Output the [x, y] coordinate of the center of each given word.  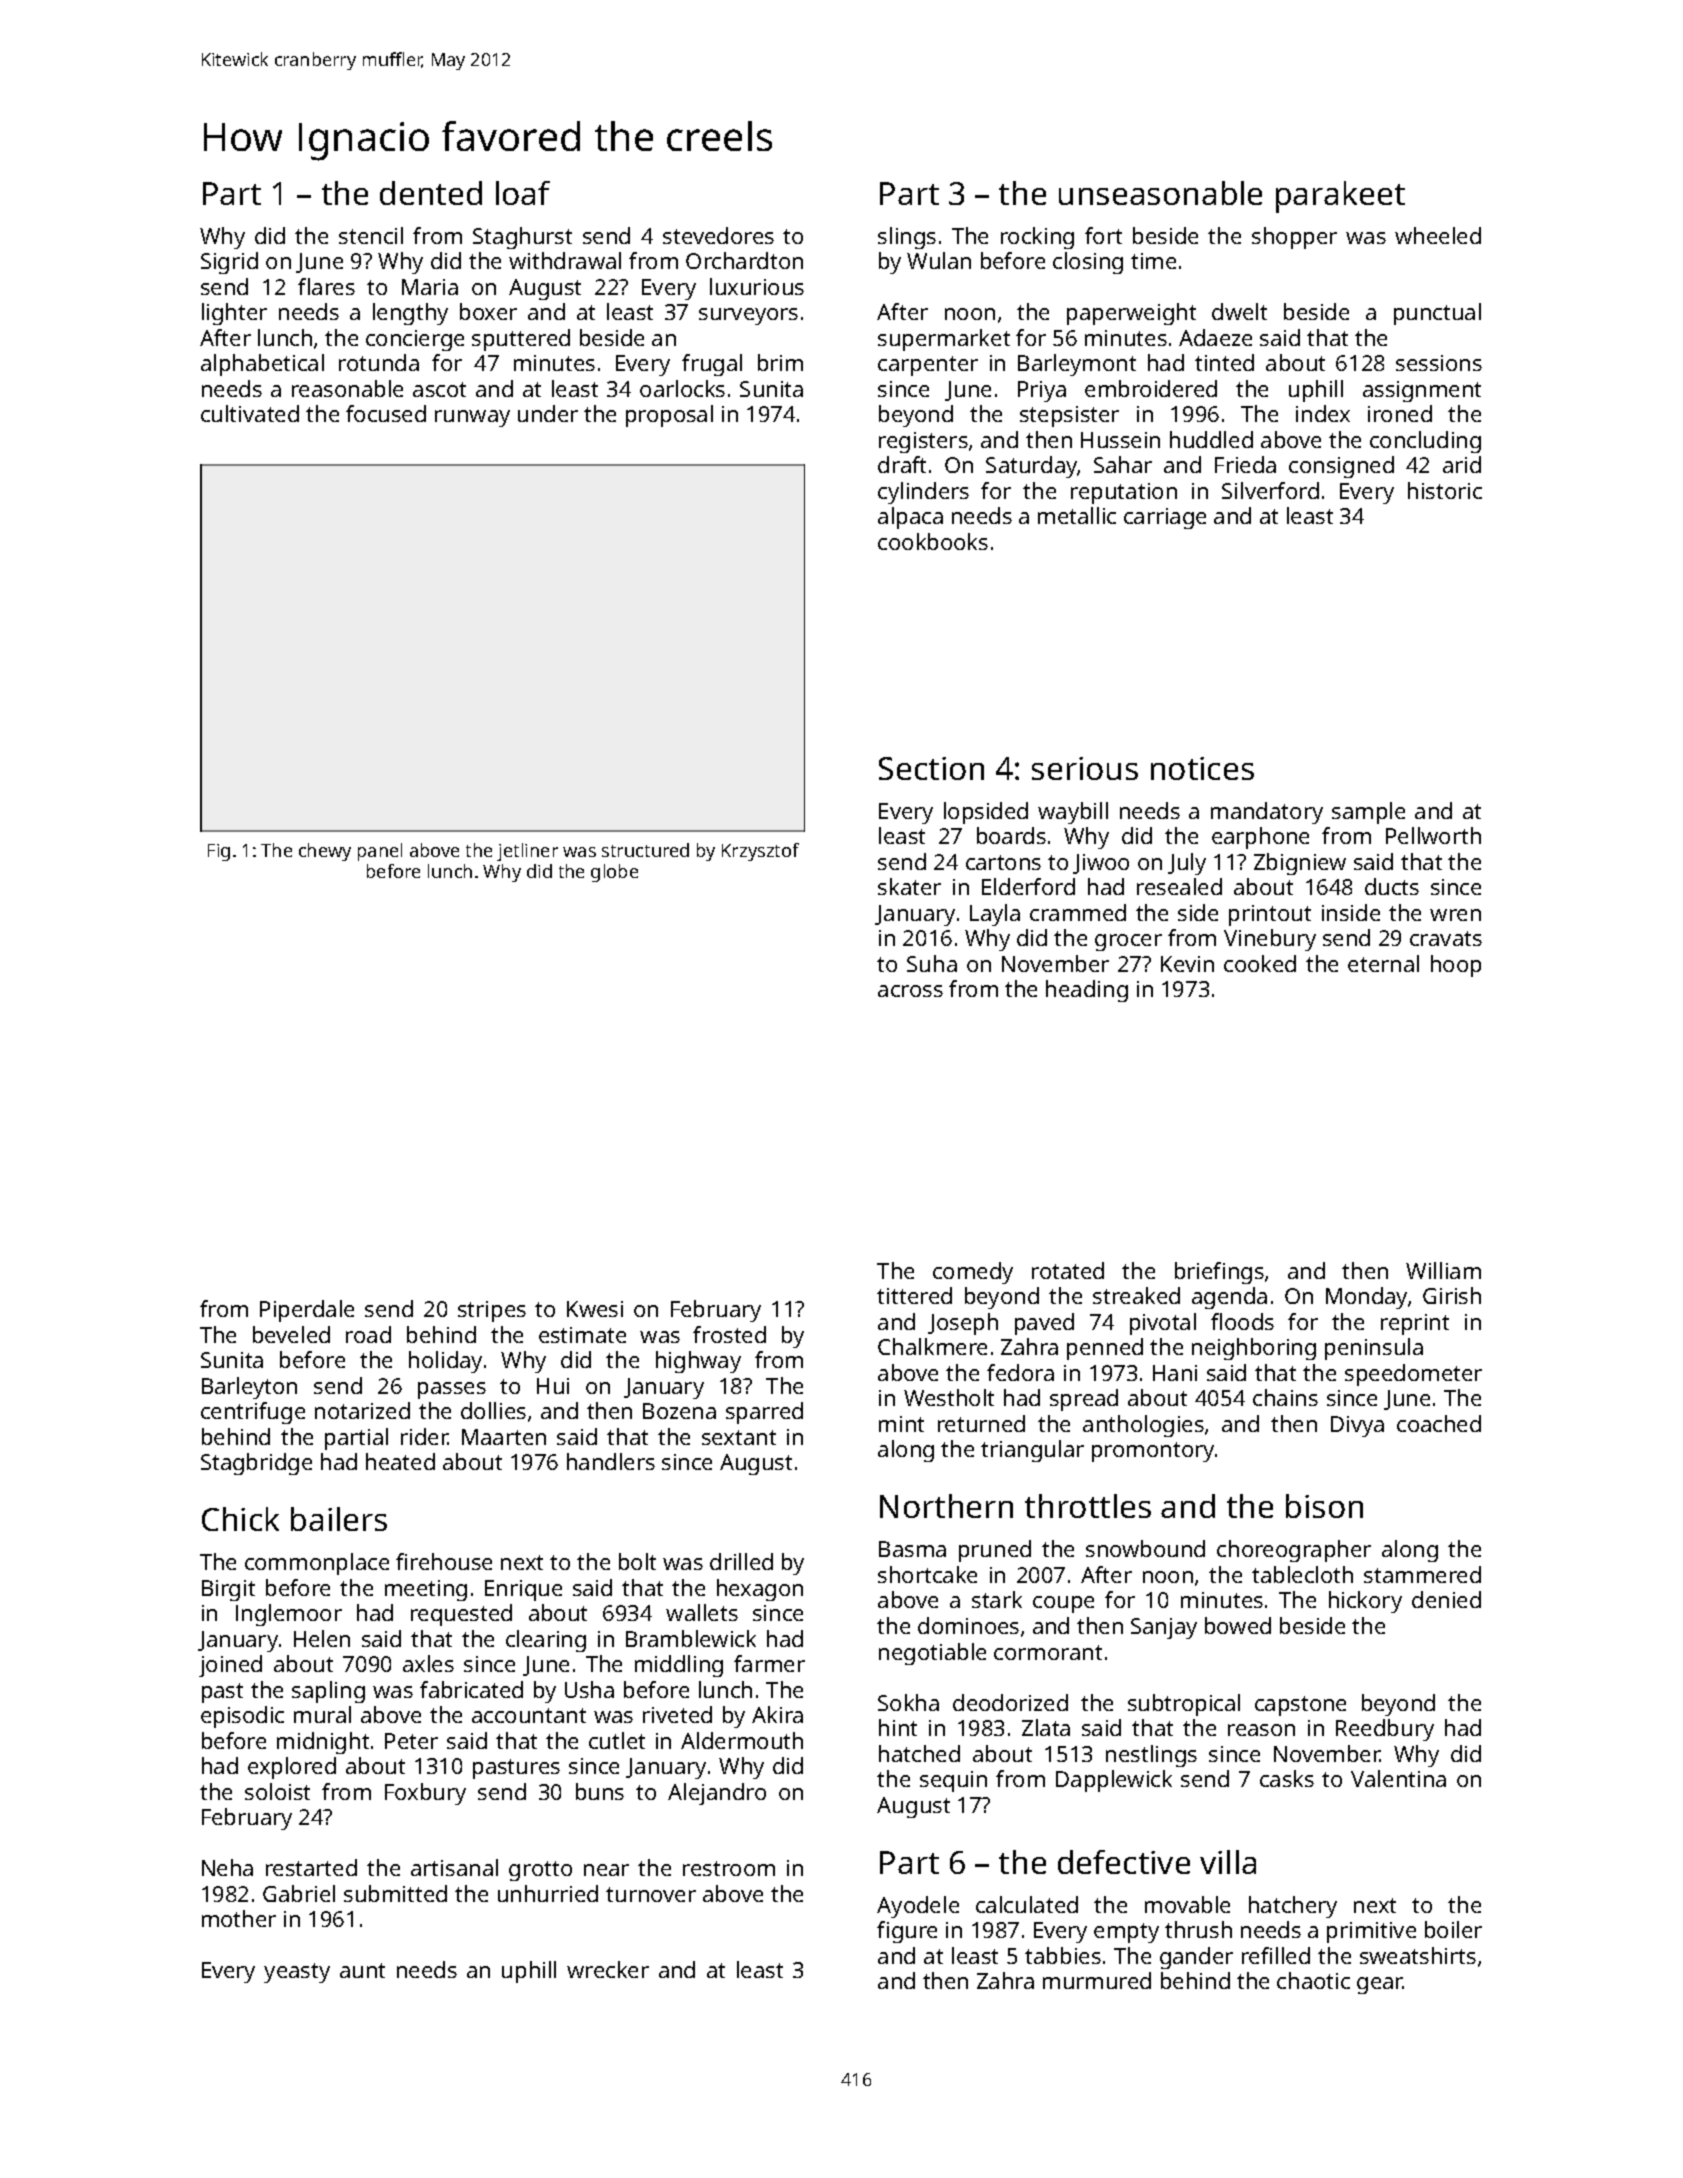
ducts [1392, 886]
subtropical [1184, 1705]
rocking [1037, 238]
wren [1455, 915]
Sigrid [229, 263]
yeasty [297, 1973]
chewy [325, 852]
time [1153, 261]
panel [380, 852]
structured [645, 850]
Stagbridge [256, 1464]
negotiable [932, 1654]
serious [1085, 768]
